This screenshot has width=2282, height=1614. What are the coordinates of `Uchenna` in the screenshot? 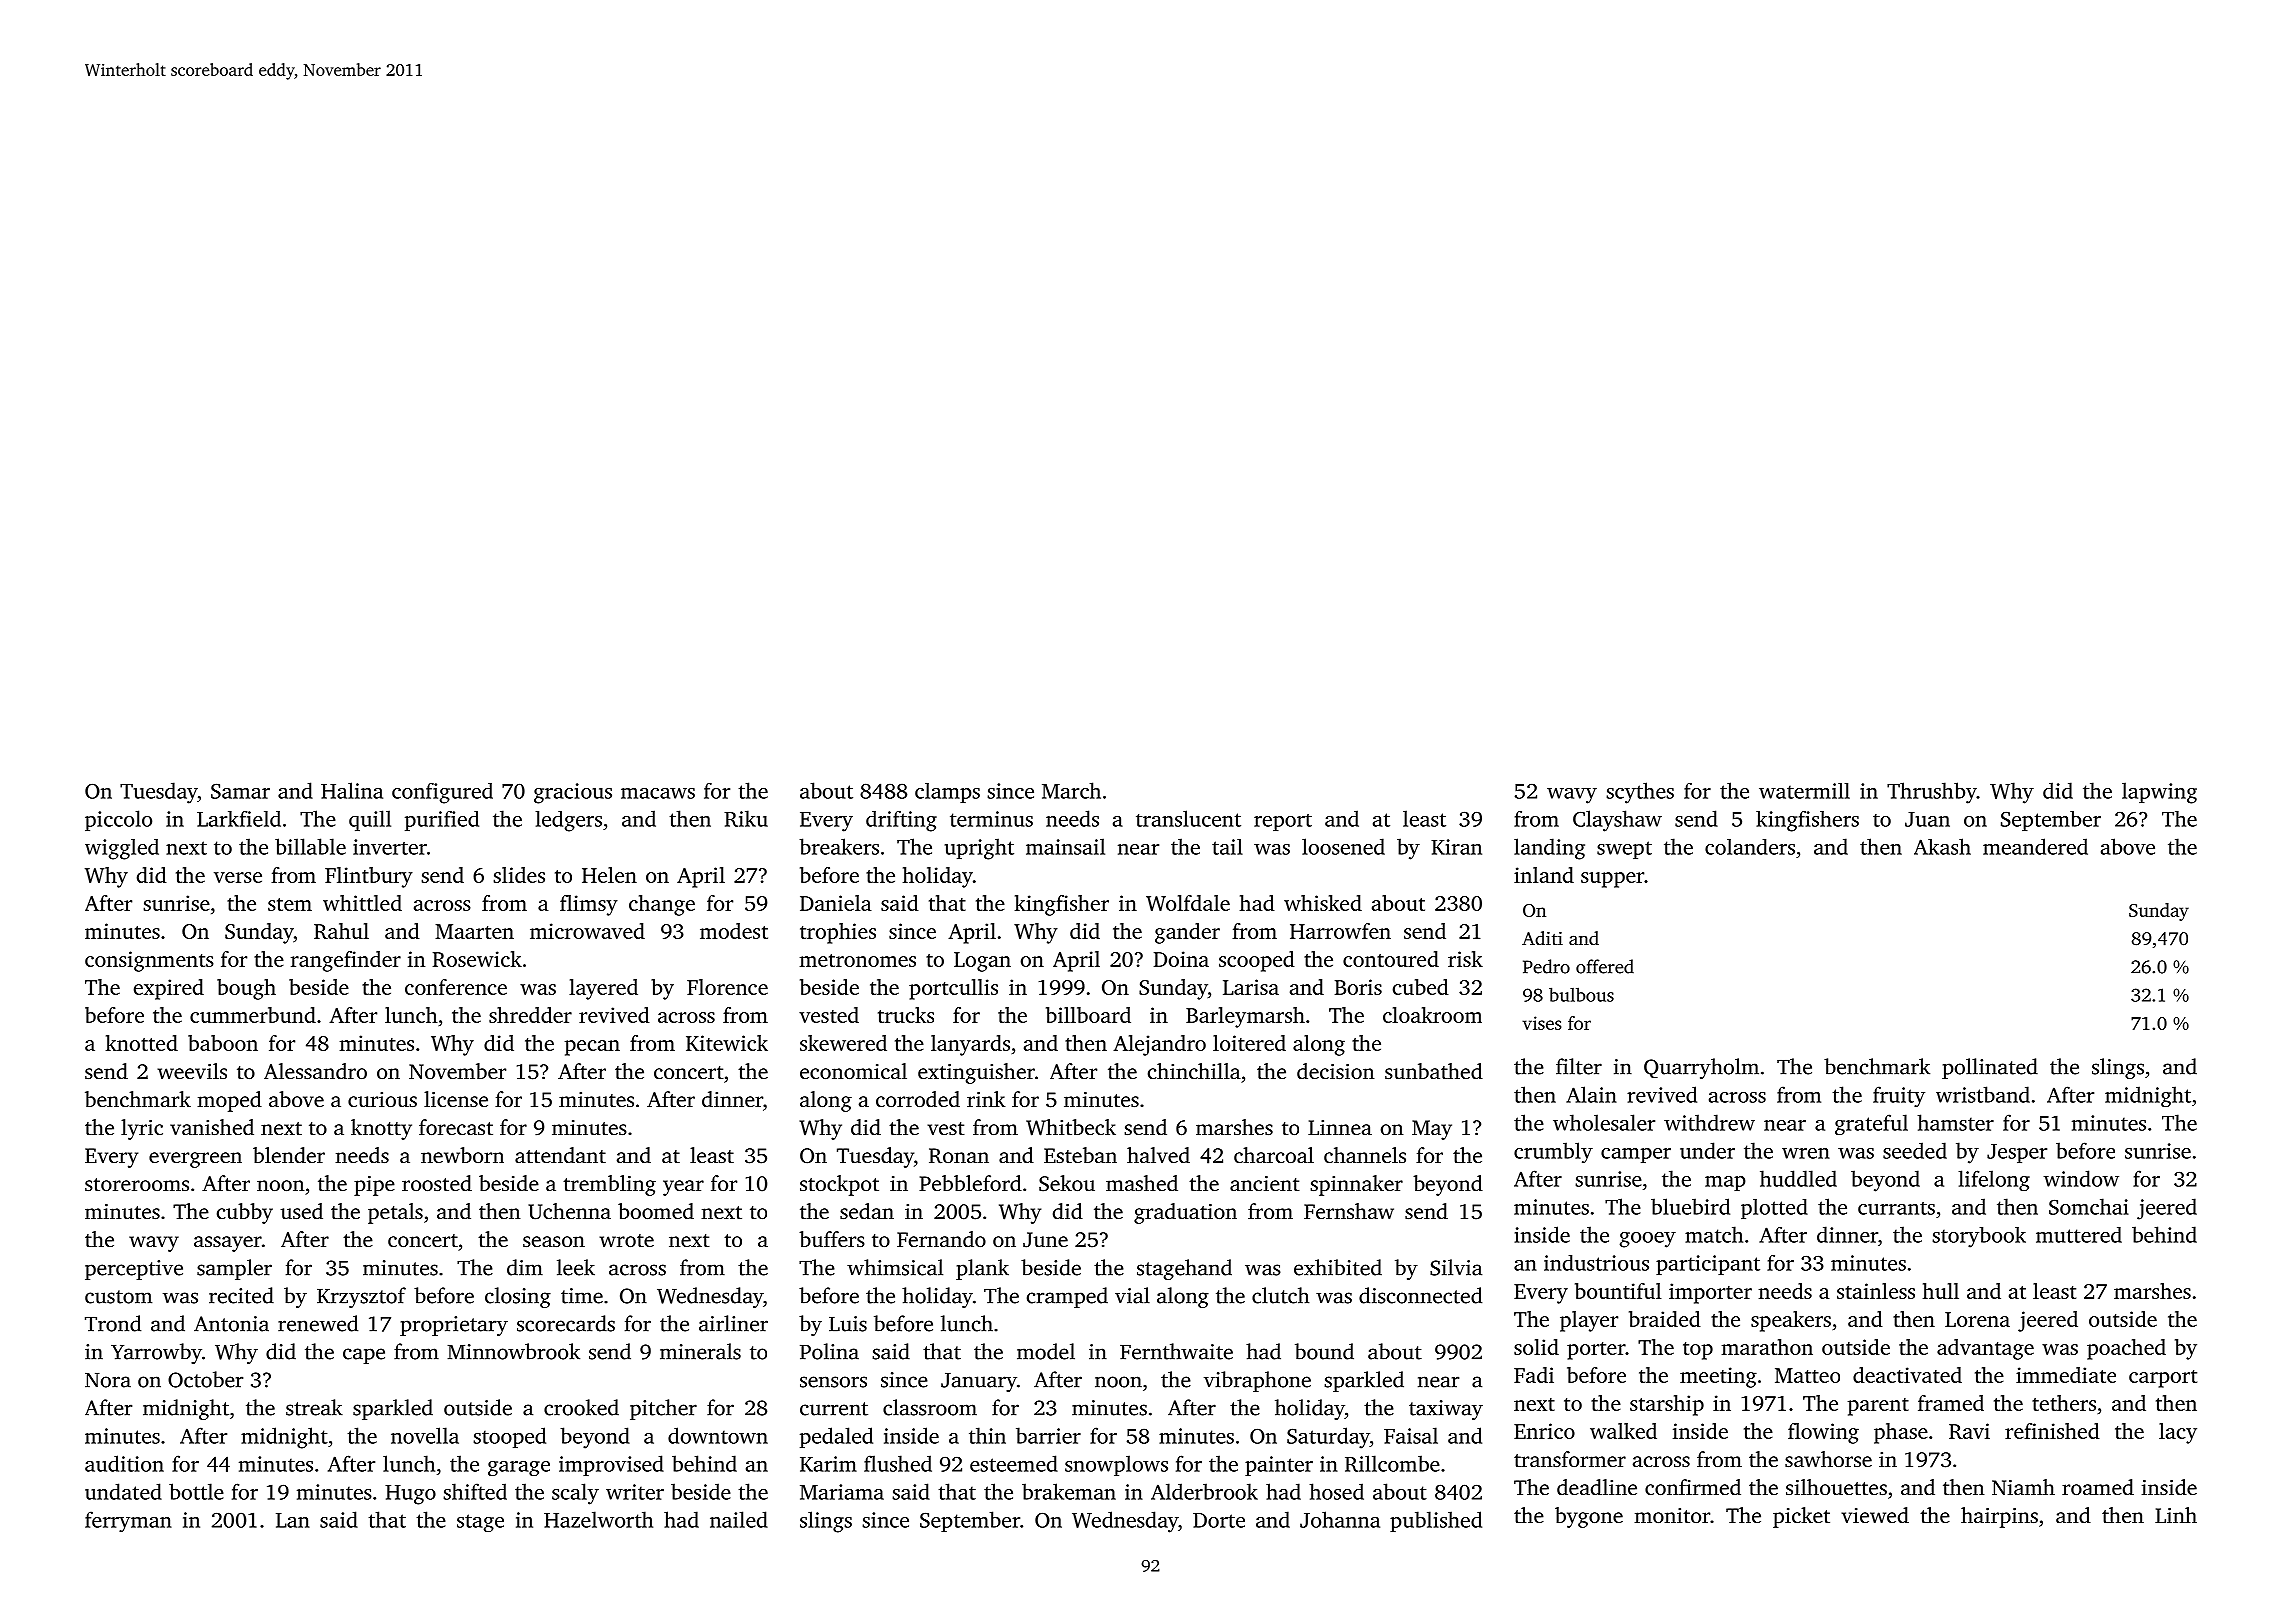 It's located at (569, 1211).
